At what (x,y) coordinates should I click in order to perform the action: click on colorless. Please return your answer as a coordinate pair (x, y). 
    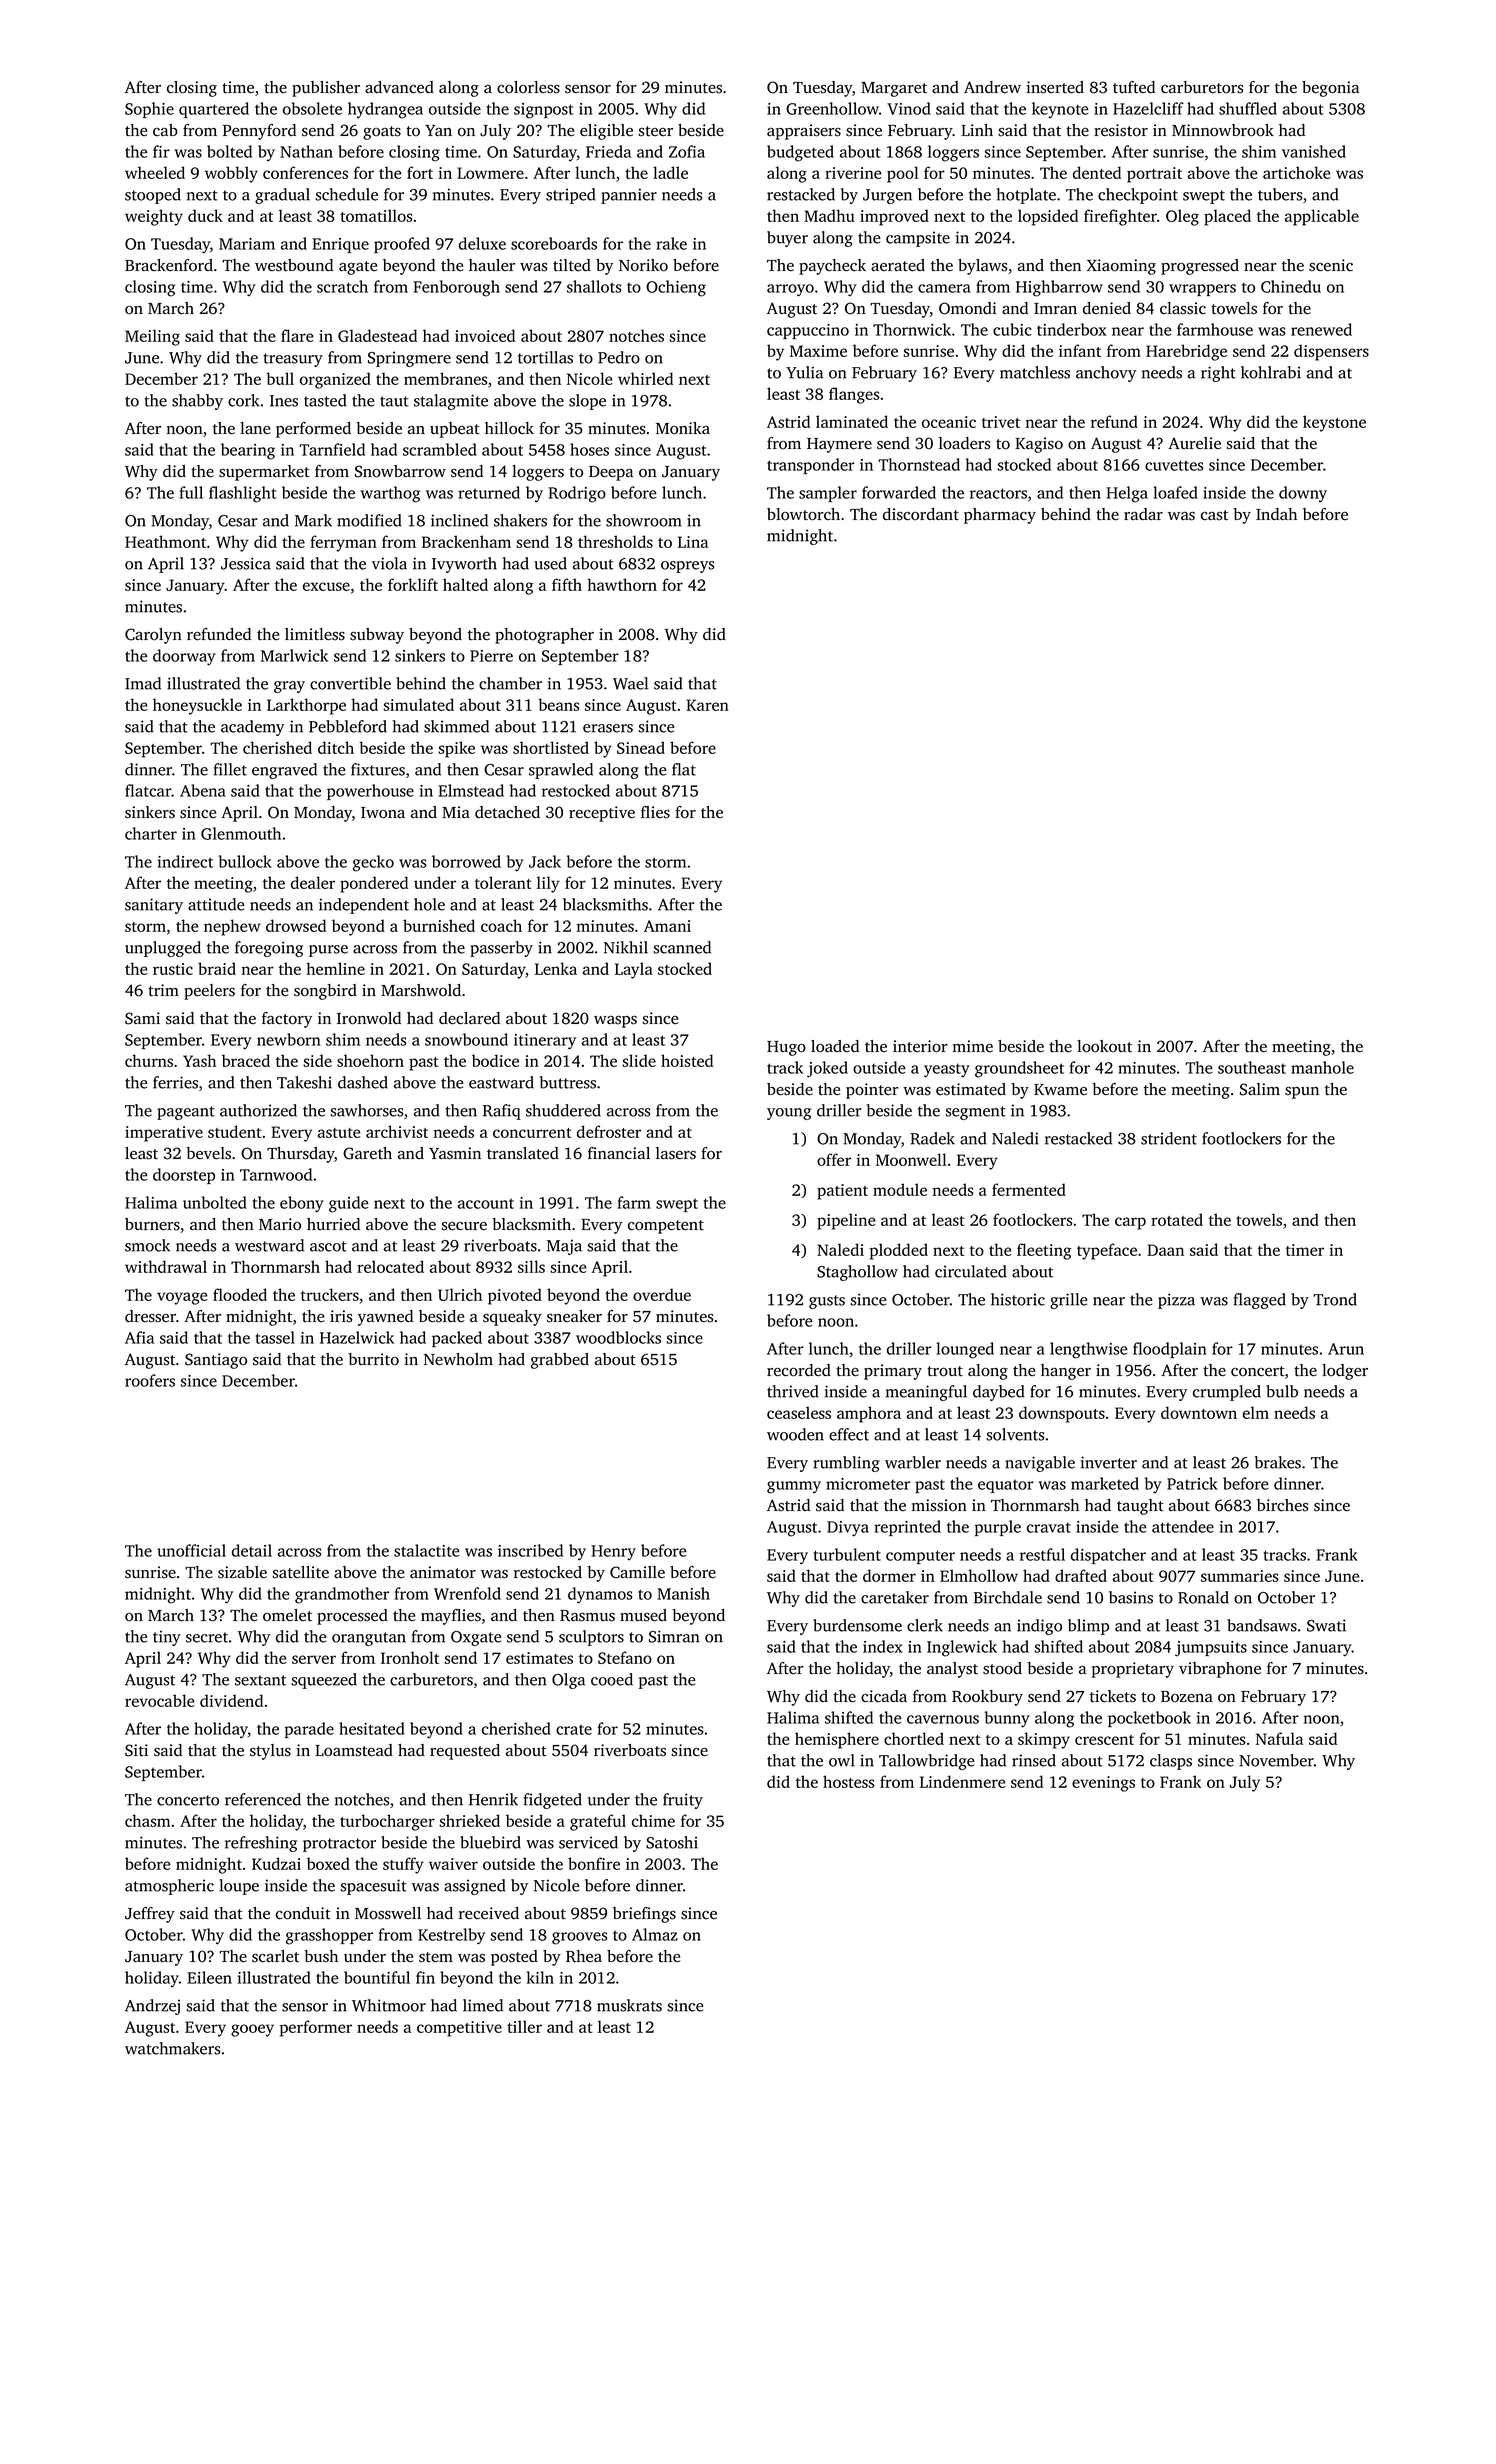
    Looking at the image, I should click on (528, 87).
